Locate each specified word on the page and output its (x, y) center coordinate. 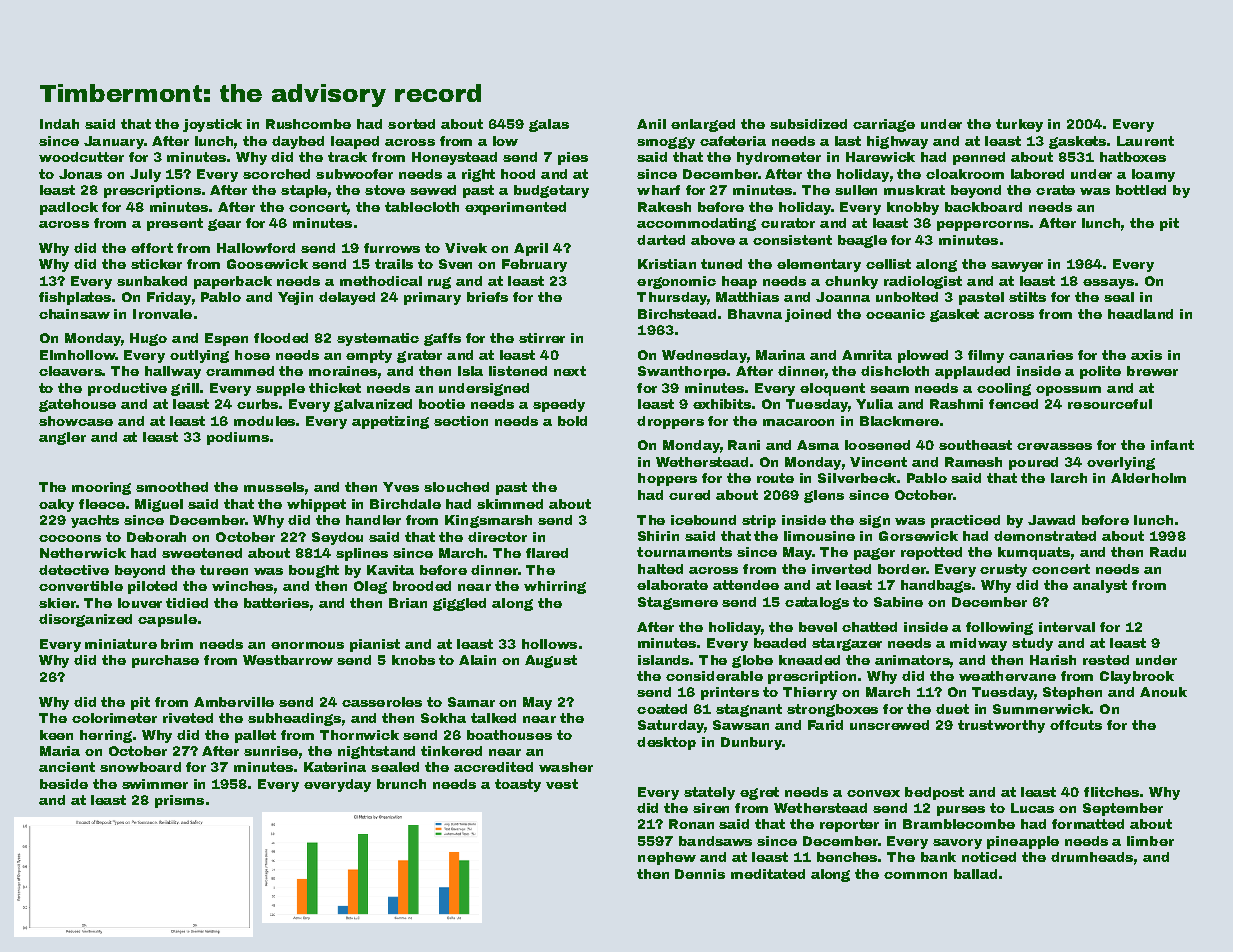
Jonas (80, 174)
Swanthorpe (682, 372)
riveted (188, 718)
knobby (913, 208)
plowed (923, 356)
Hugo (148, 339)
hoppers (667, 479)
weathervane (1007, 676)
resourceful (1110, 404)
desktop (666, 743)
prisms (179, 801)
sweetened (202, 553)
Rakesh (664, 207)
